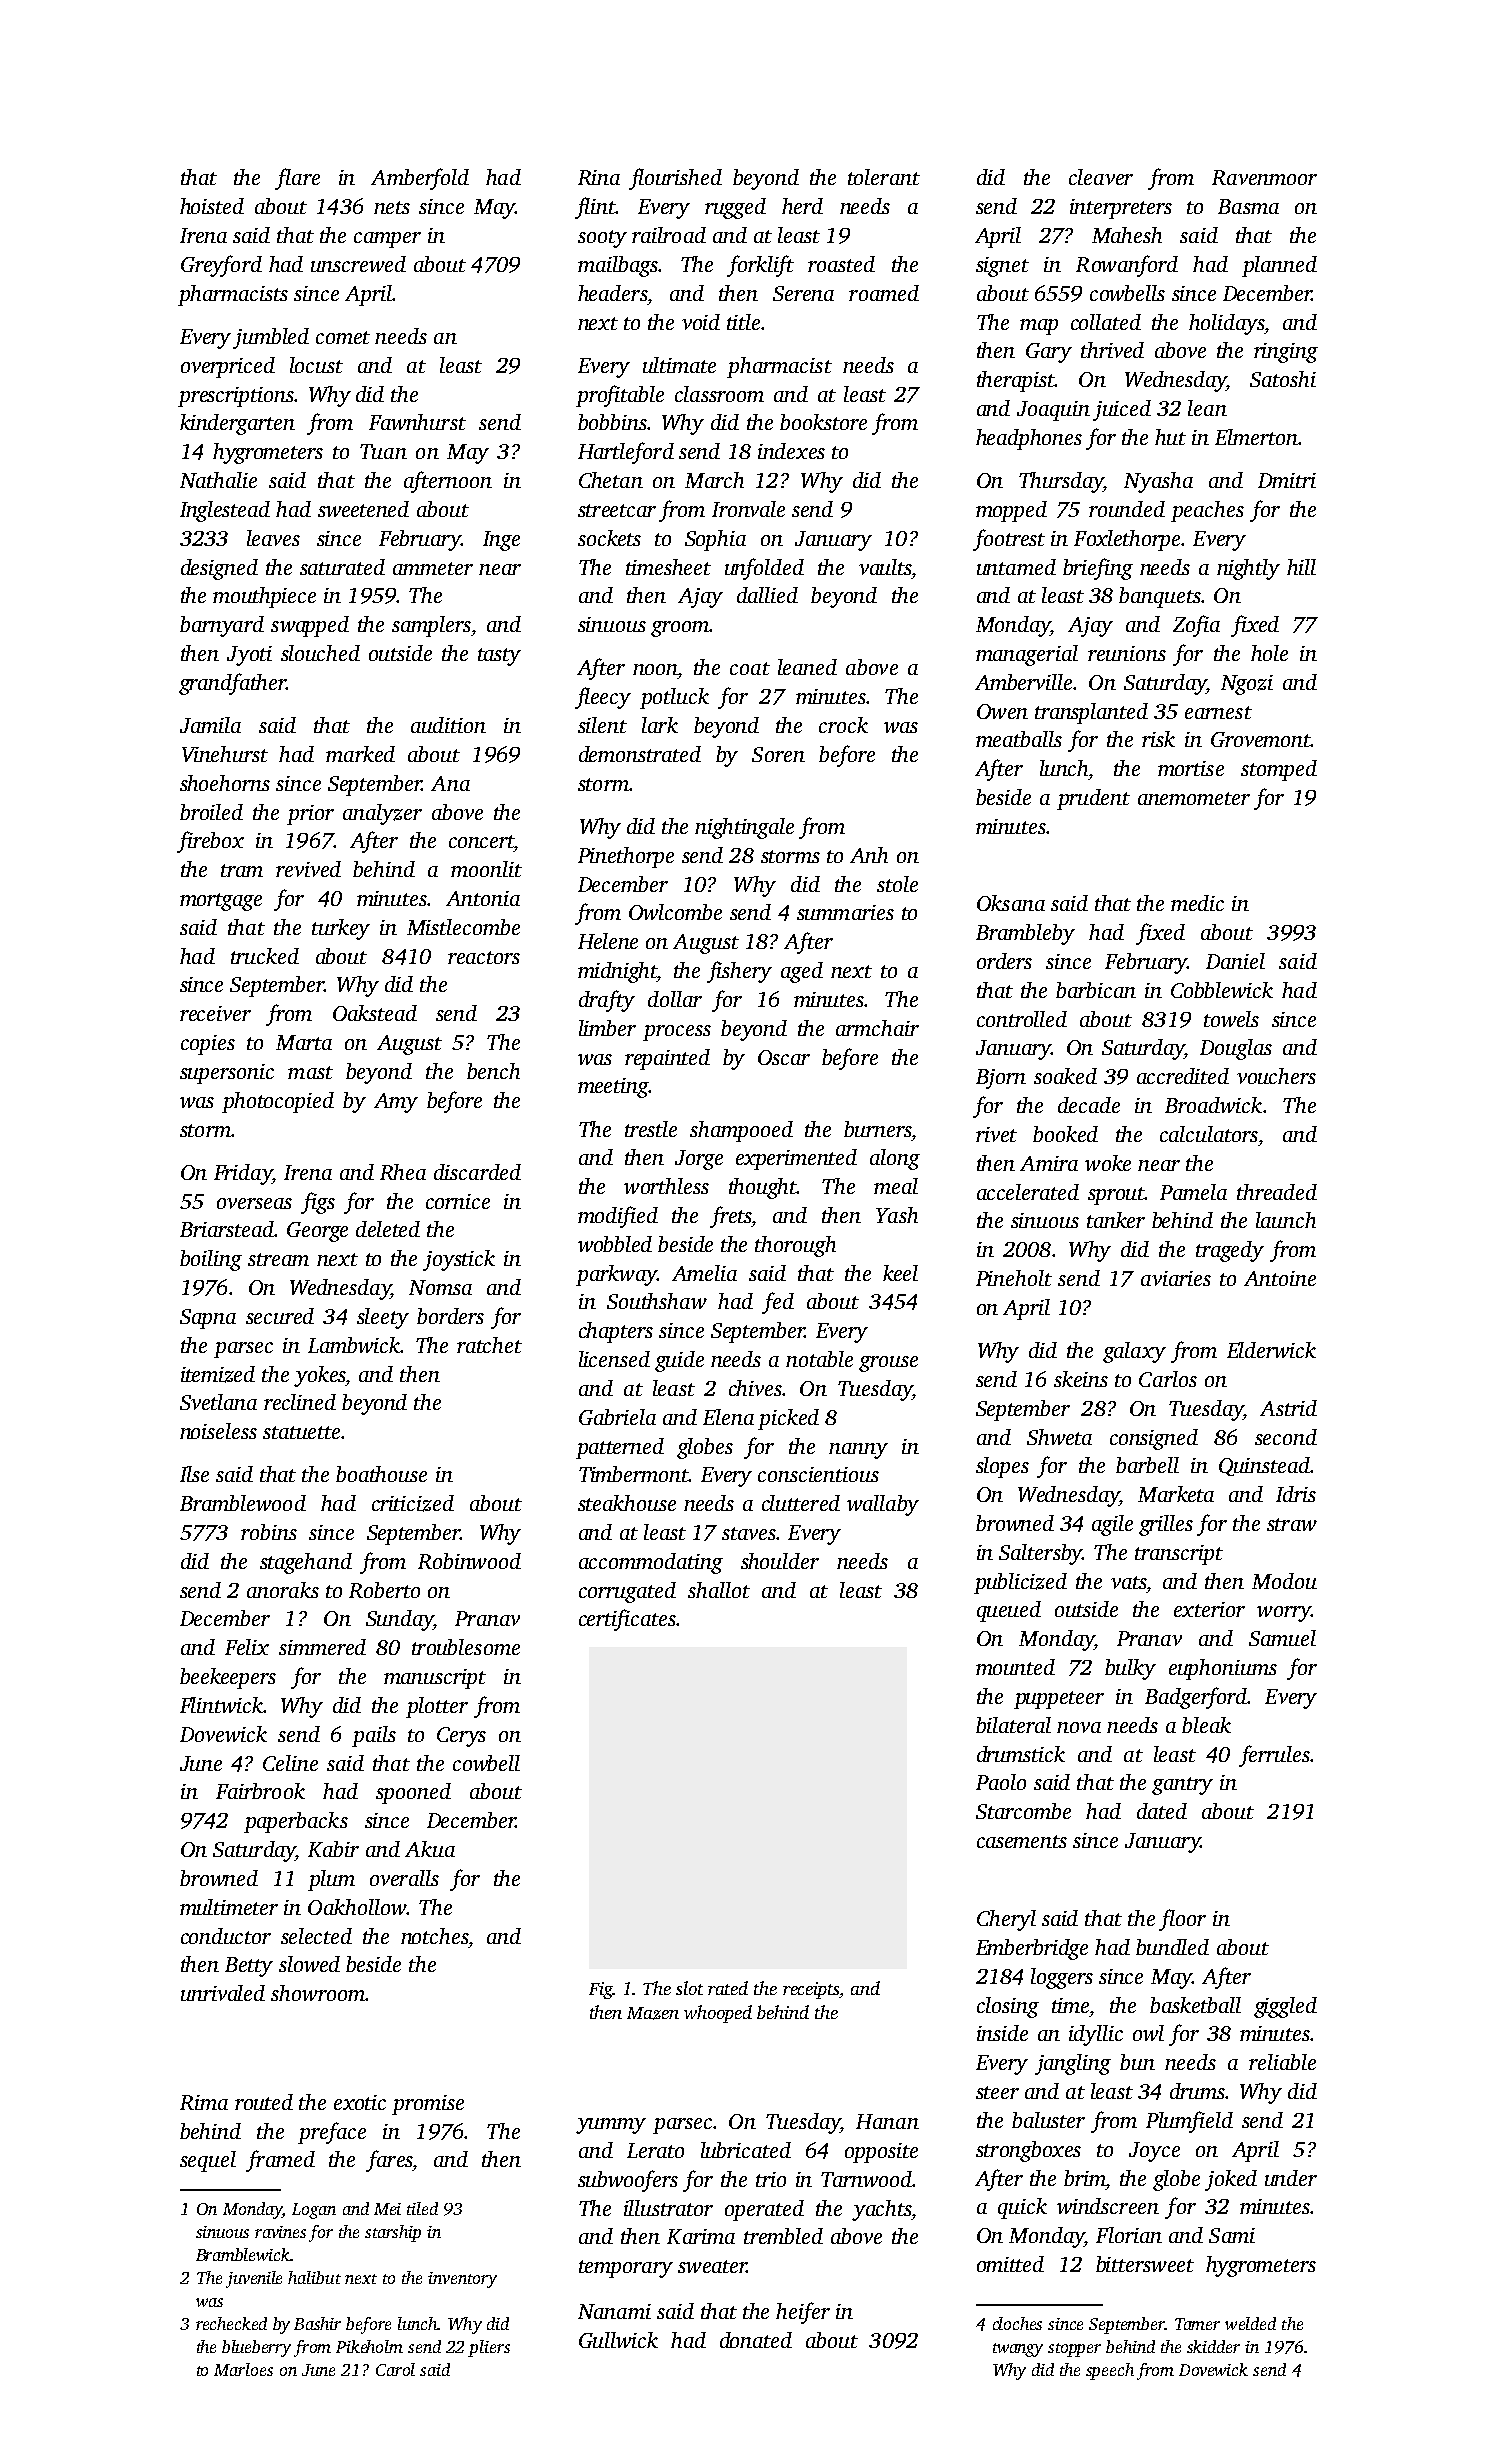 This document has width=1496, height=2464. I want to click on Thursday, so click(1061, 482).
